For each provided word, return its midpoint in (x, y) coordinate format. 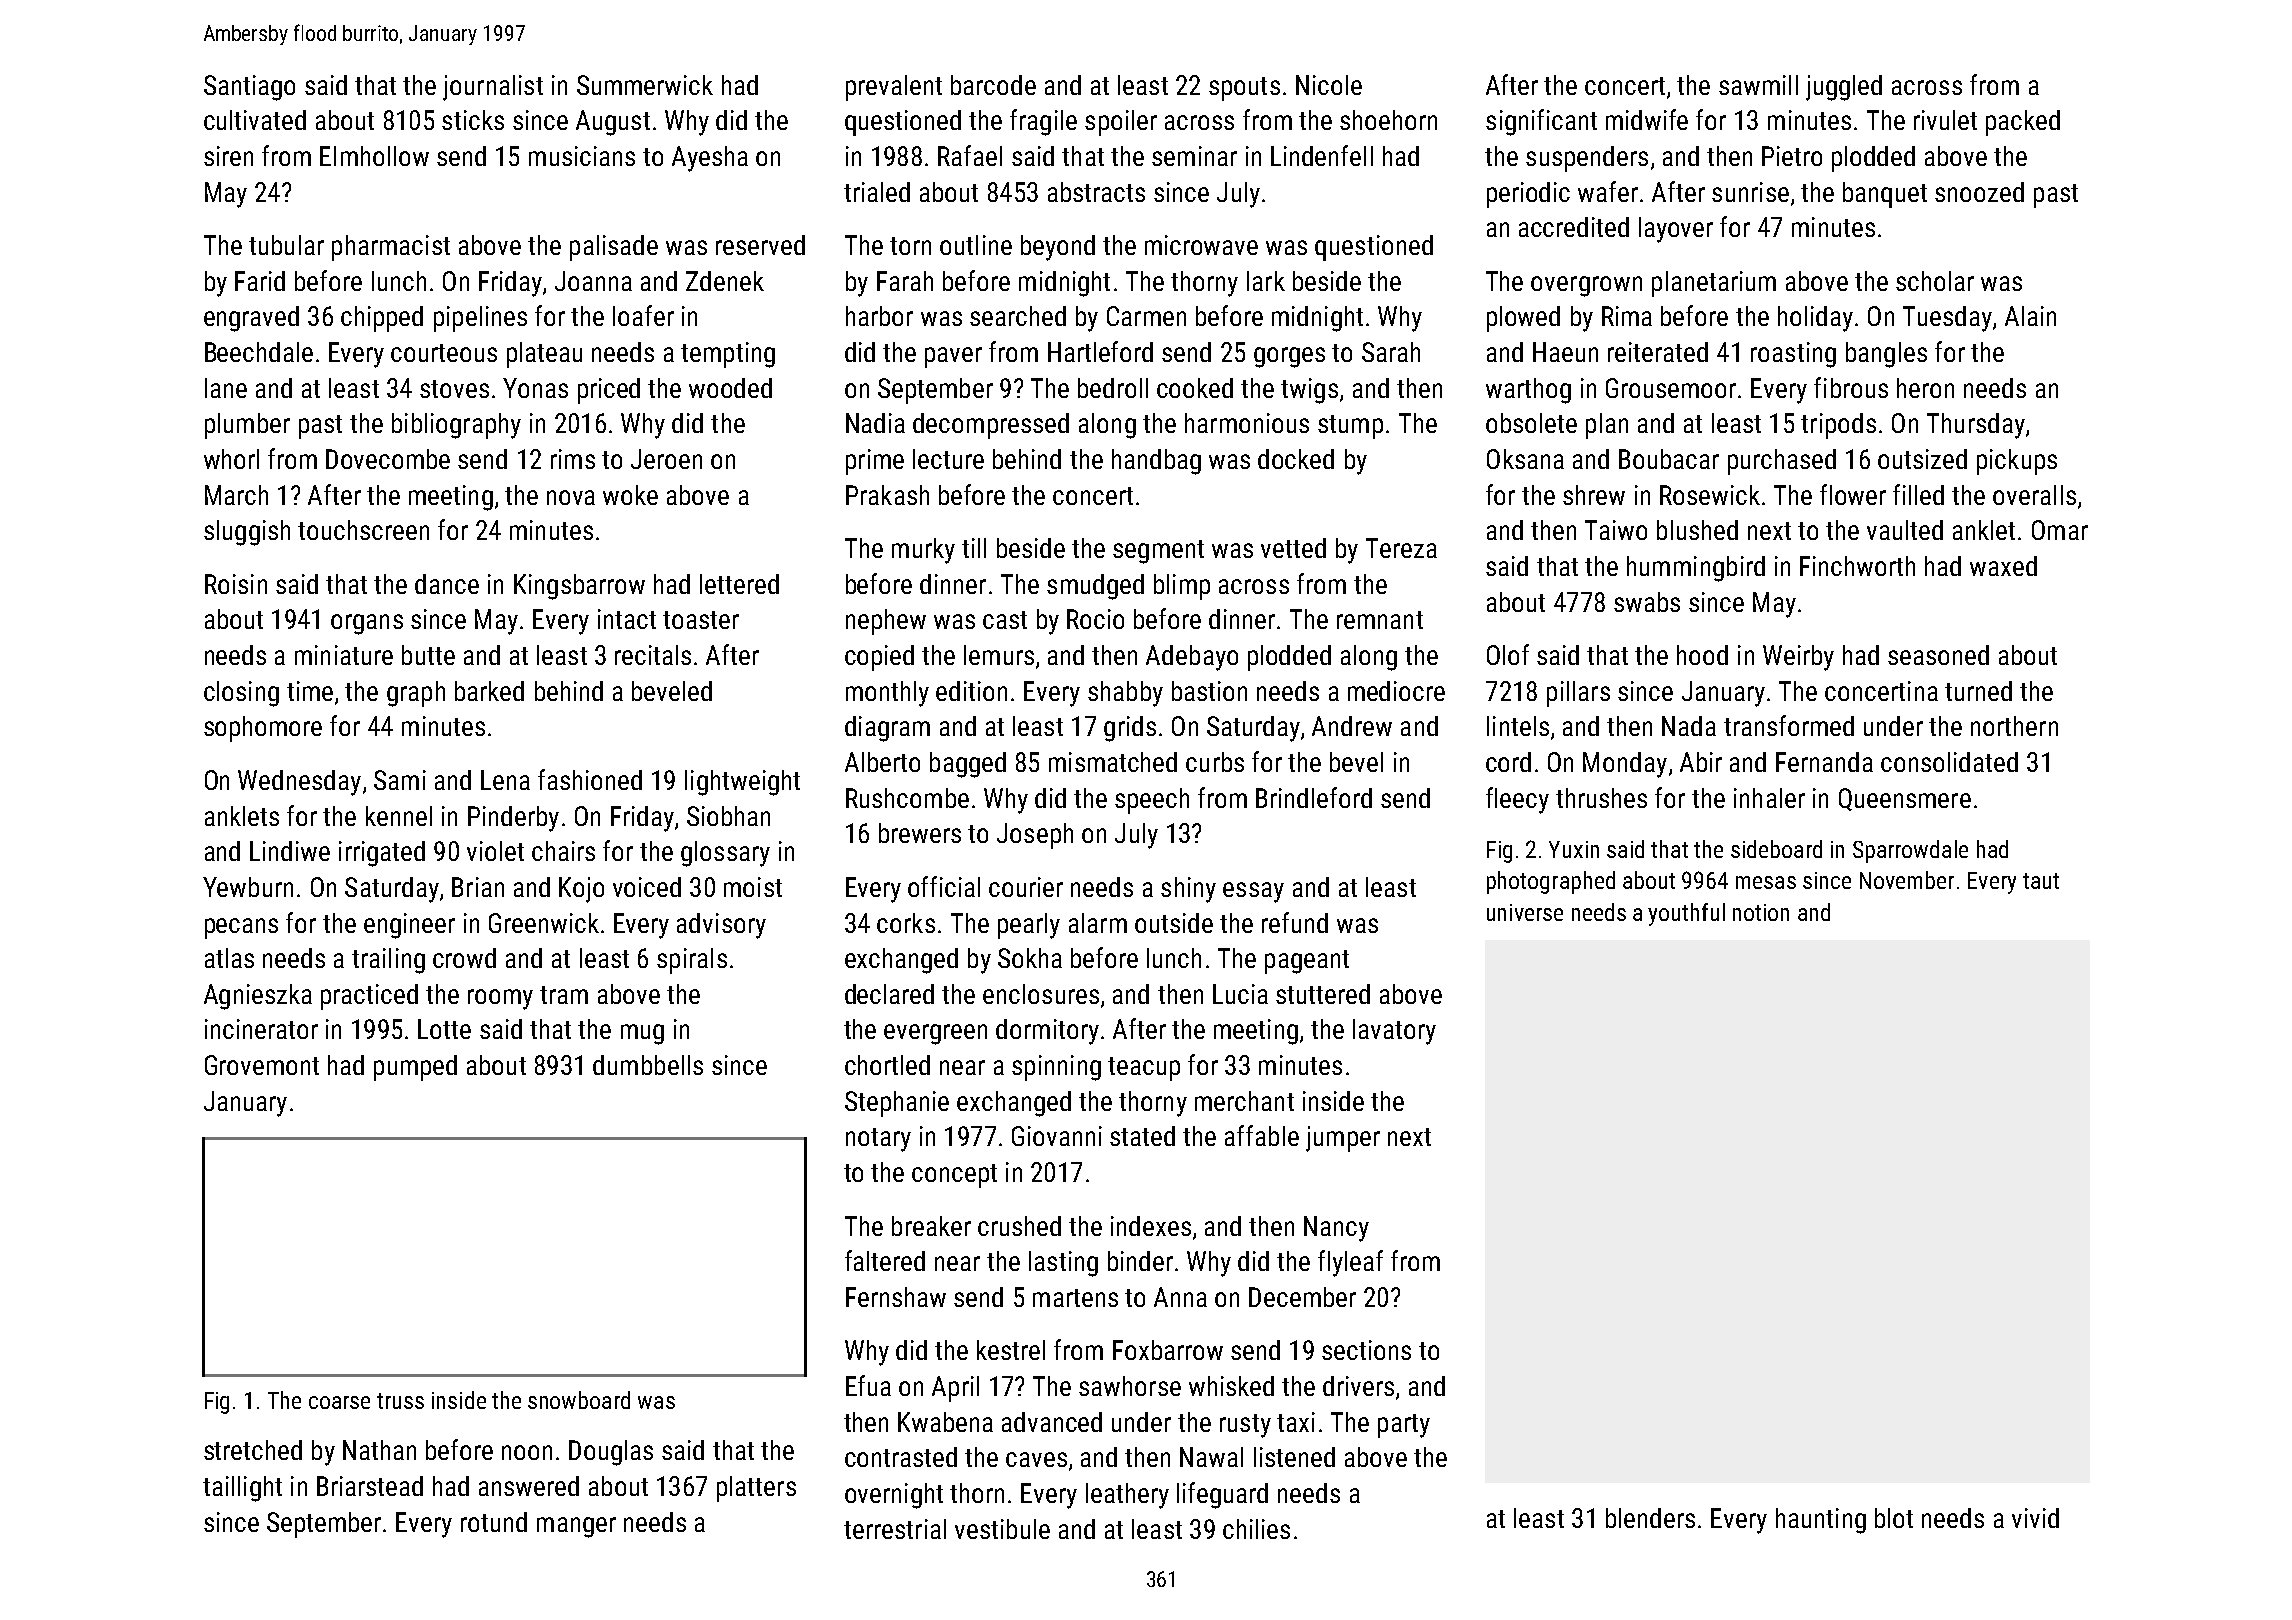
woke (630, 495)
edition (971, 691)
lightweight (742, 783)
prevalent (894, 88)
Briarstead (370, 1486)
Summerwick (645, 85)
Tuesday (1947, 319)
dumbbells (648, 1065)
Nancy (1336, 1229)
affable (1262, 1135)
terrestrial (895, 1529)
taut (2041, 881)
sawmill (1758, 85)
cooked (1195, 388)
